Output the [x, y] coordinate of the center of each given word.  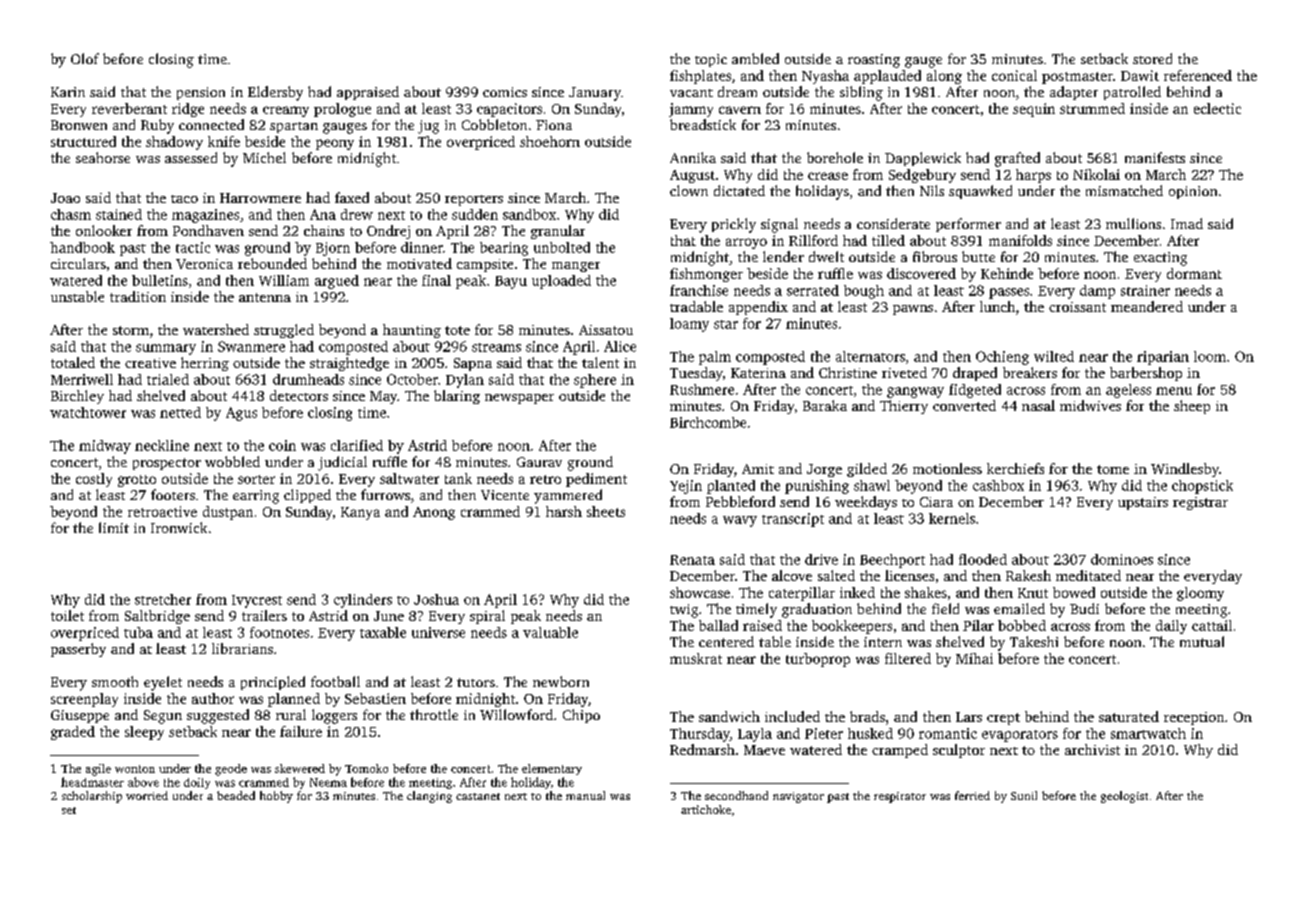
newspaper [519, 399]
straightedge [349, 364]
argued [337, 282]
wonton [135, 769]
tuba [138, 632]
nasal [1038, 405]
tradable [696, 306]
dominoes [1122, 559]
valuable [550, 632]
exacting [1160, 259]
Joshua [436, 599]
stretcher [163, 599]
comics [505, 92]
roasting [874, 61]
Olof [85, 58]
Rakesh [1028, 575]
